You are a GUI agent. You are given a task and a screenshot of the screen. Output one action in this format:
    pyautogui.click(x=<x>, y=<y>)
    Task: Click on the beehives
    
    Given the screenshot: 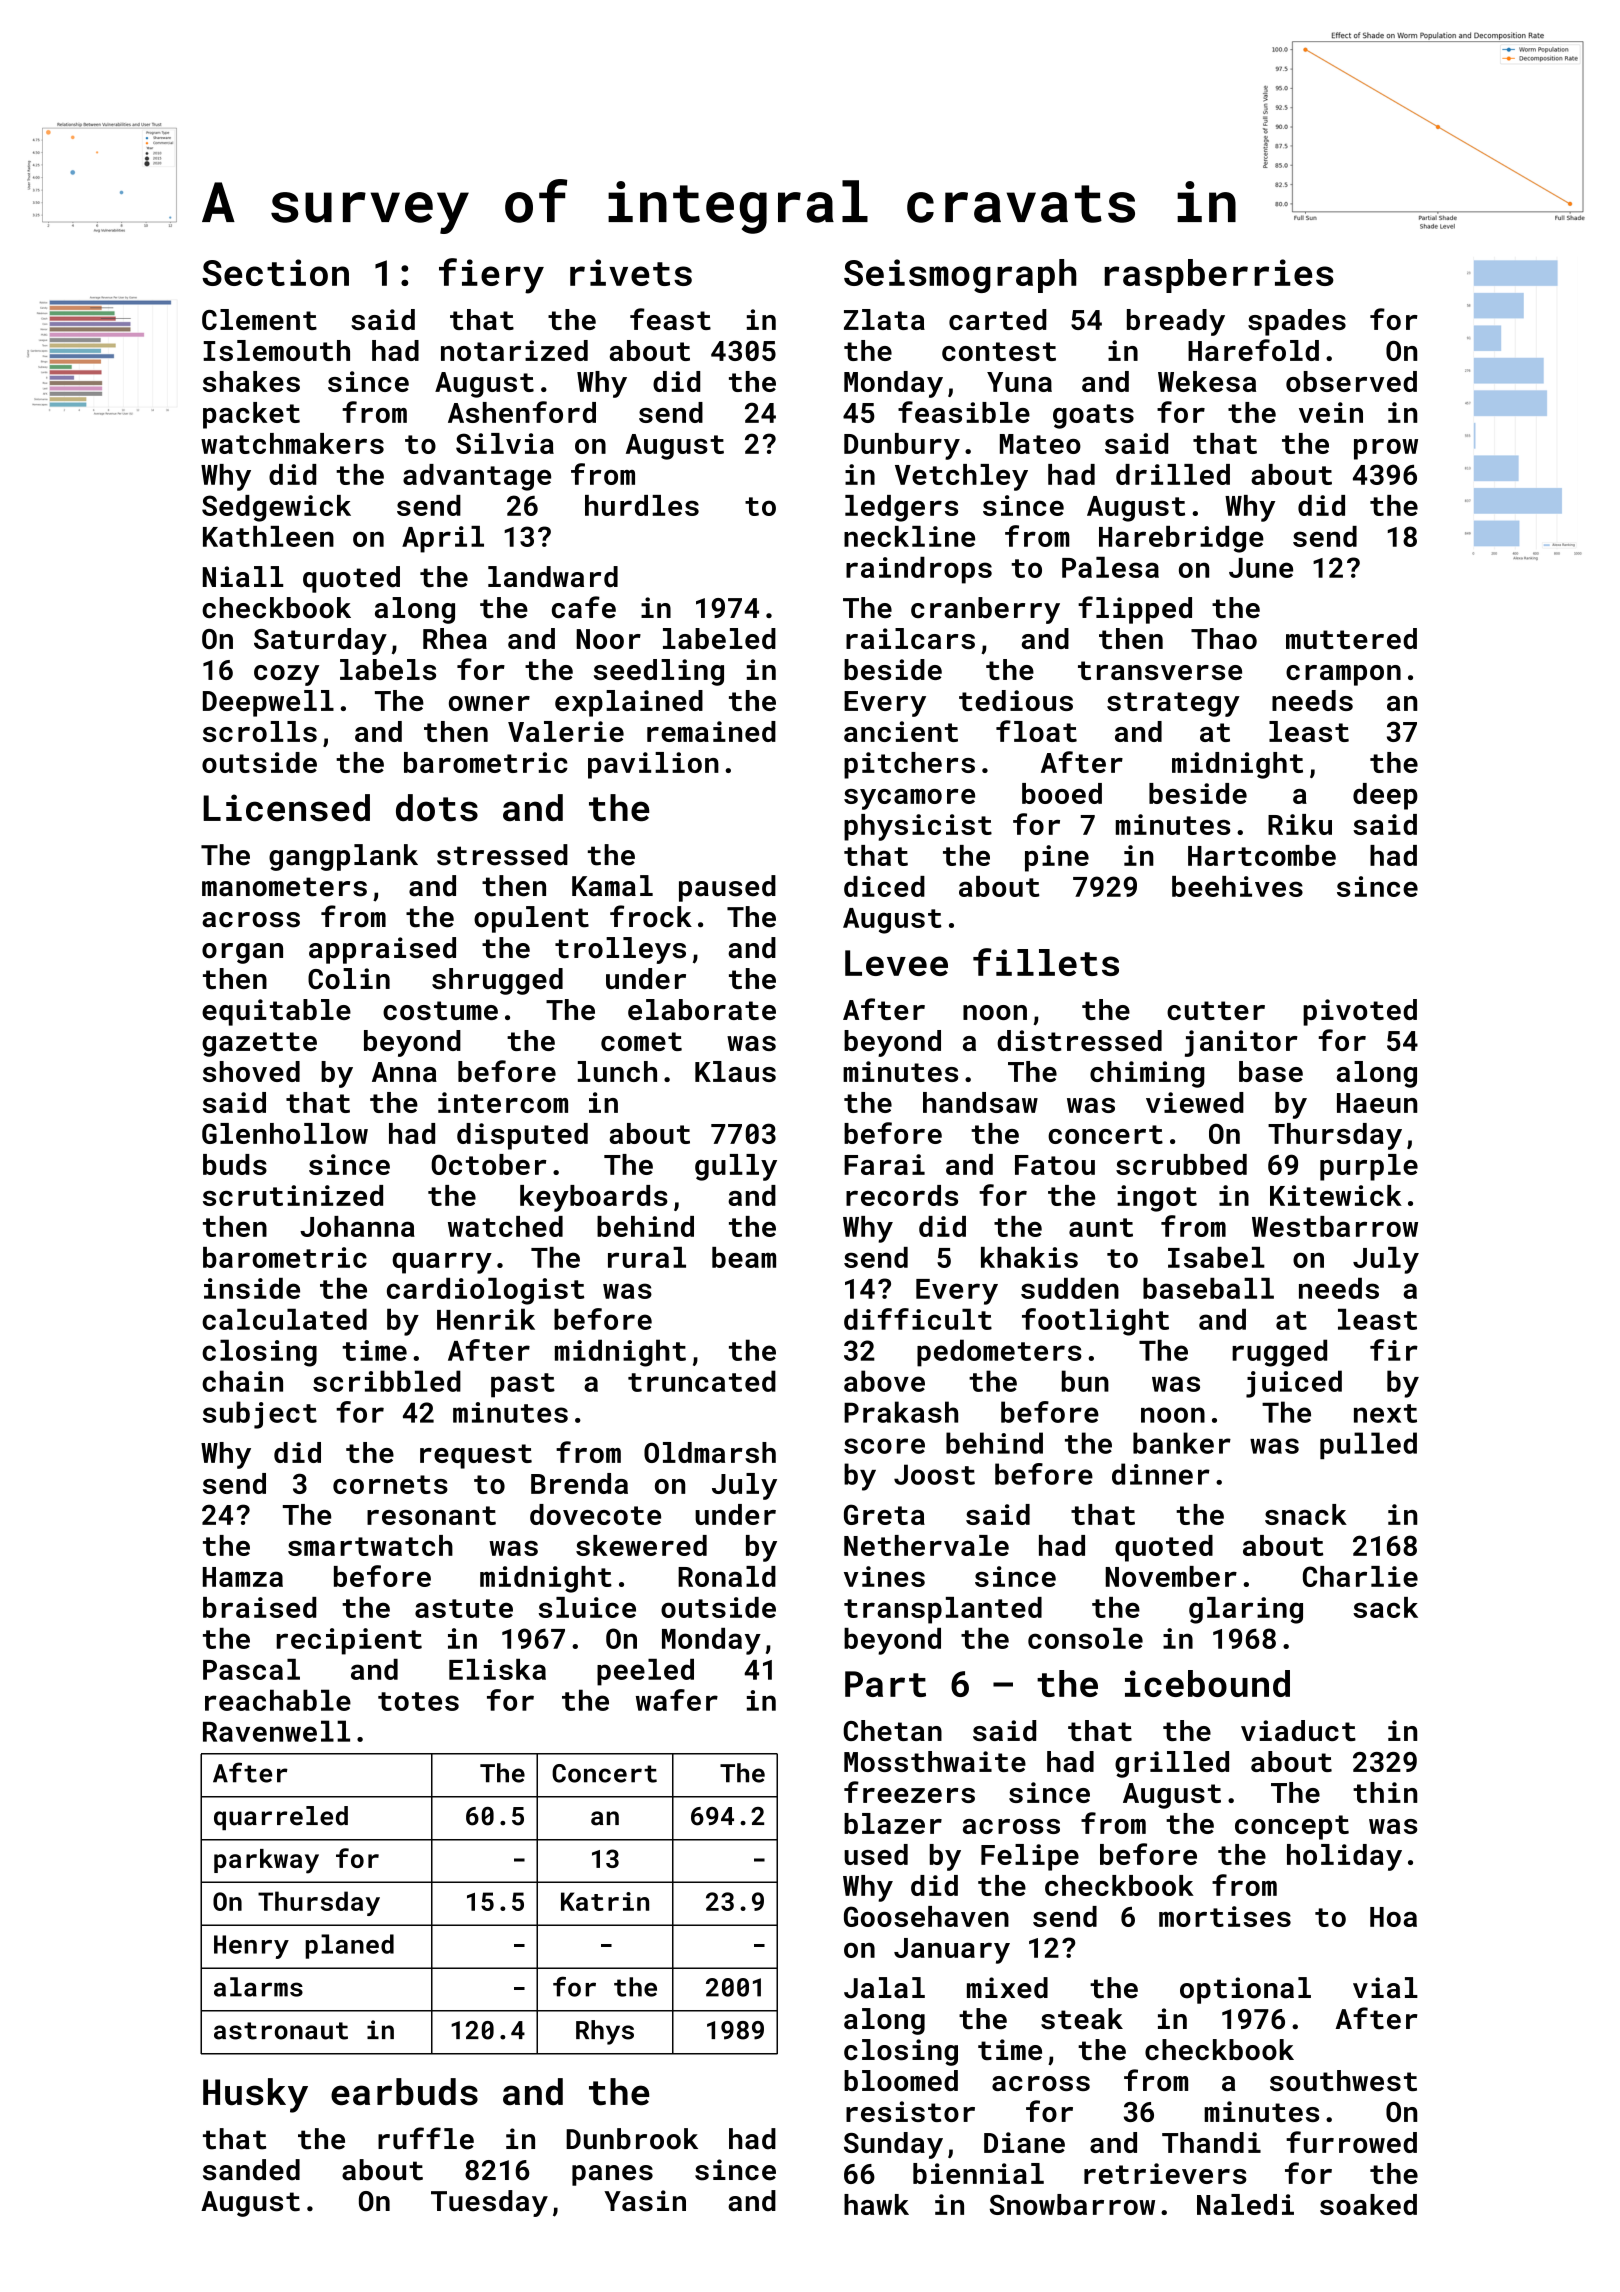 What is the action you would take?
    pyautogui.click(x=1237, y=886)
